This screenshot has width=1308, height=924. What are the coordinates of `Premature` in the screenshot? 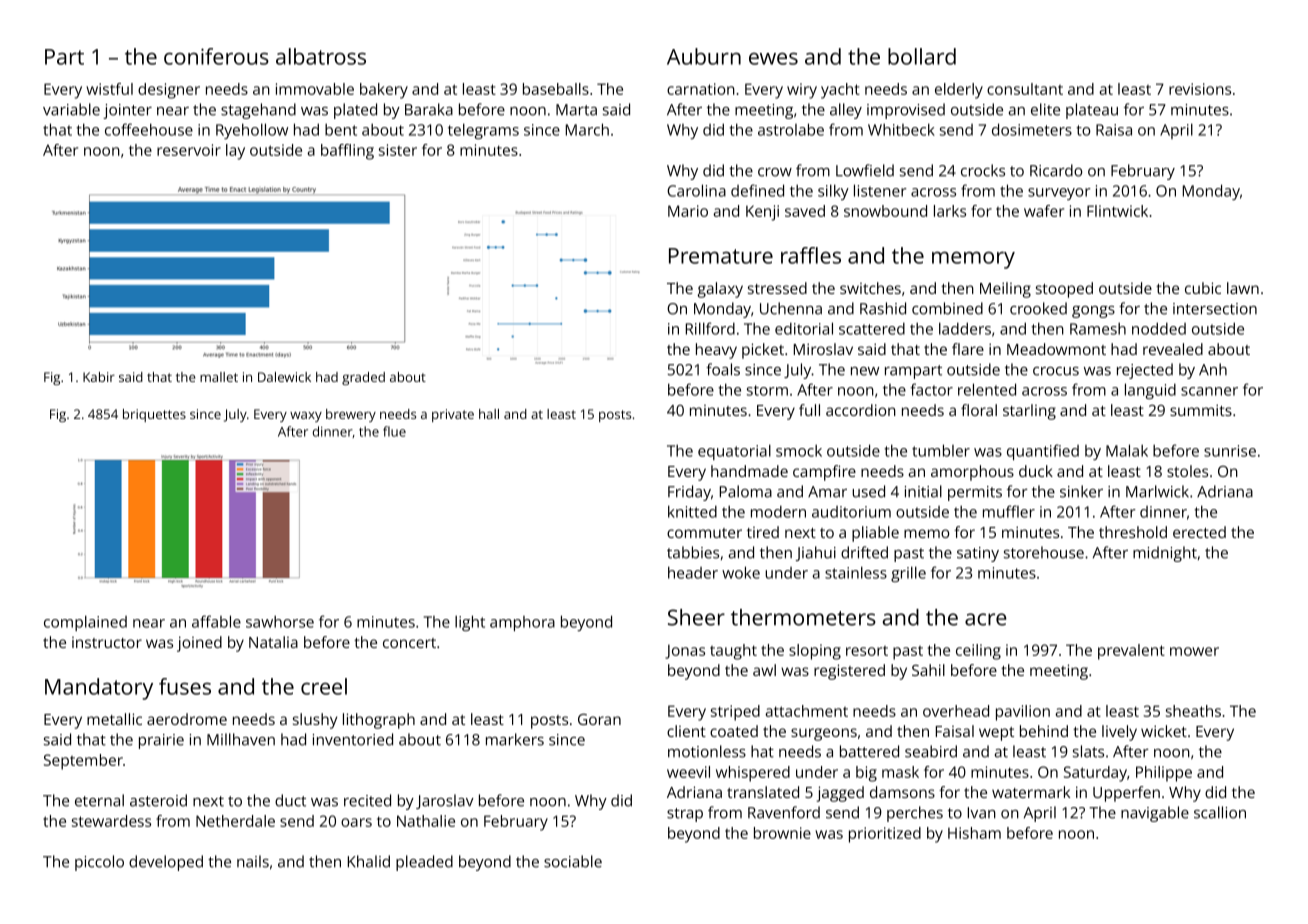 It's located at (721, 256).
